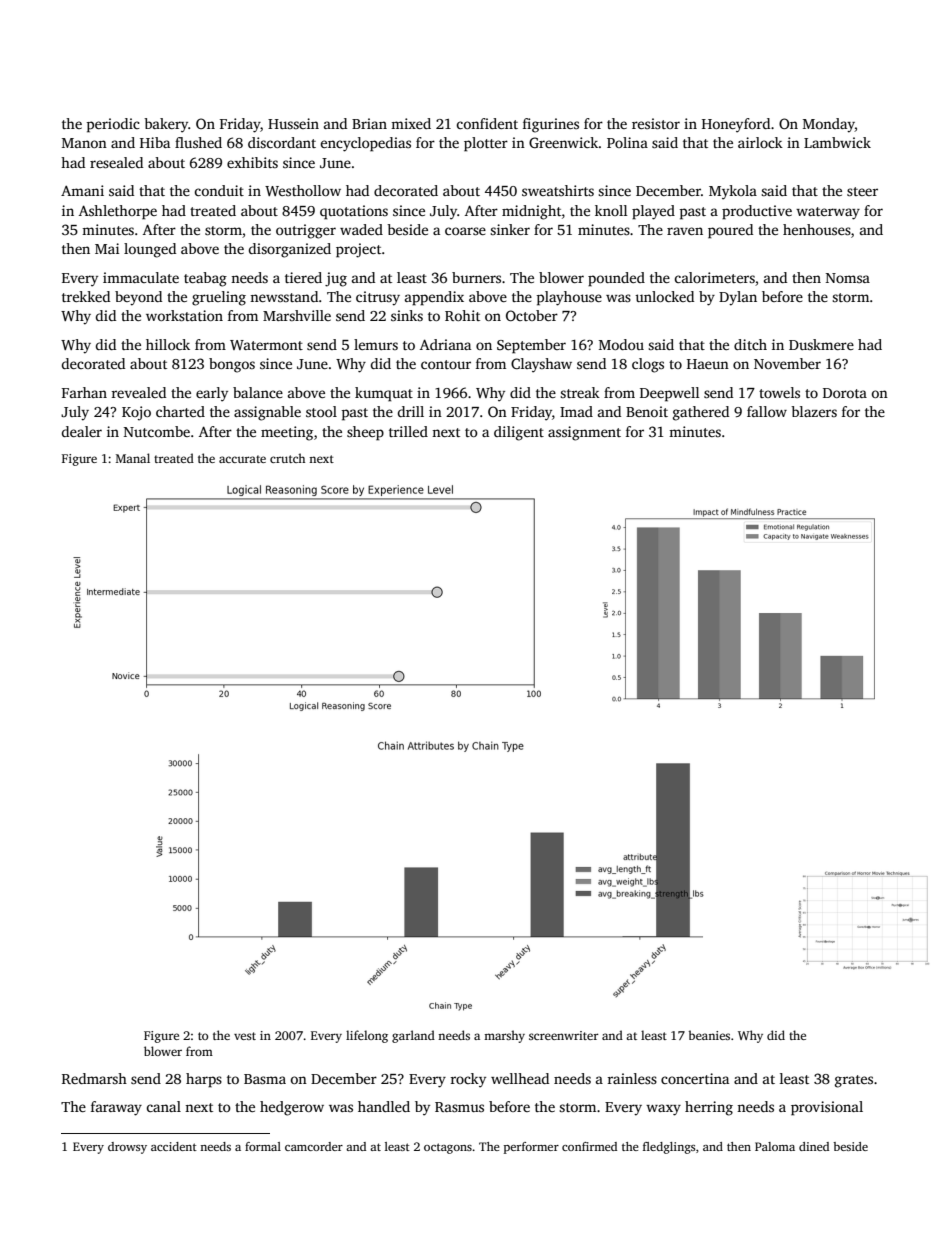 The width and height of the screenshot is (952, 1233). I want to click on screenwriter, so click(564, 1035).
